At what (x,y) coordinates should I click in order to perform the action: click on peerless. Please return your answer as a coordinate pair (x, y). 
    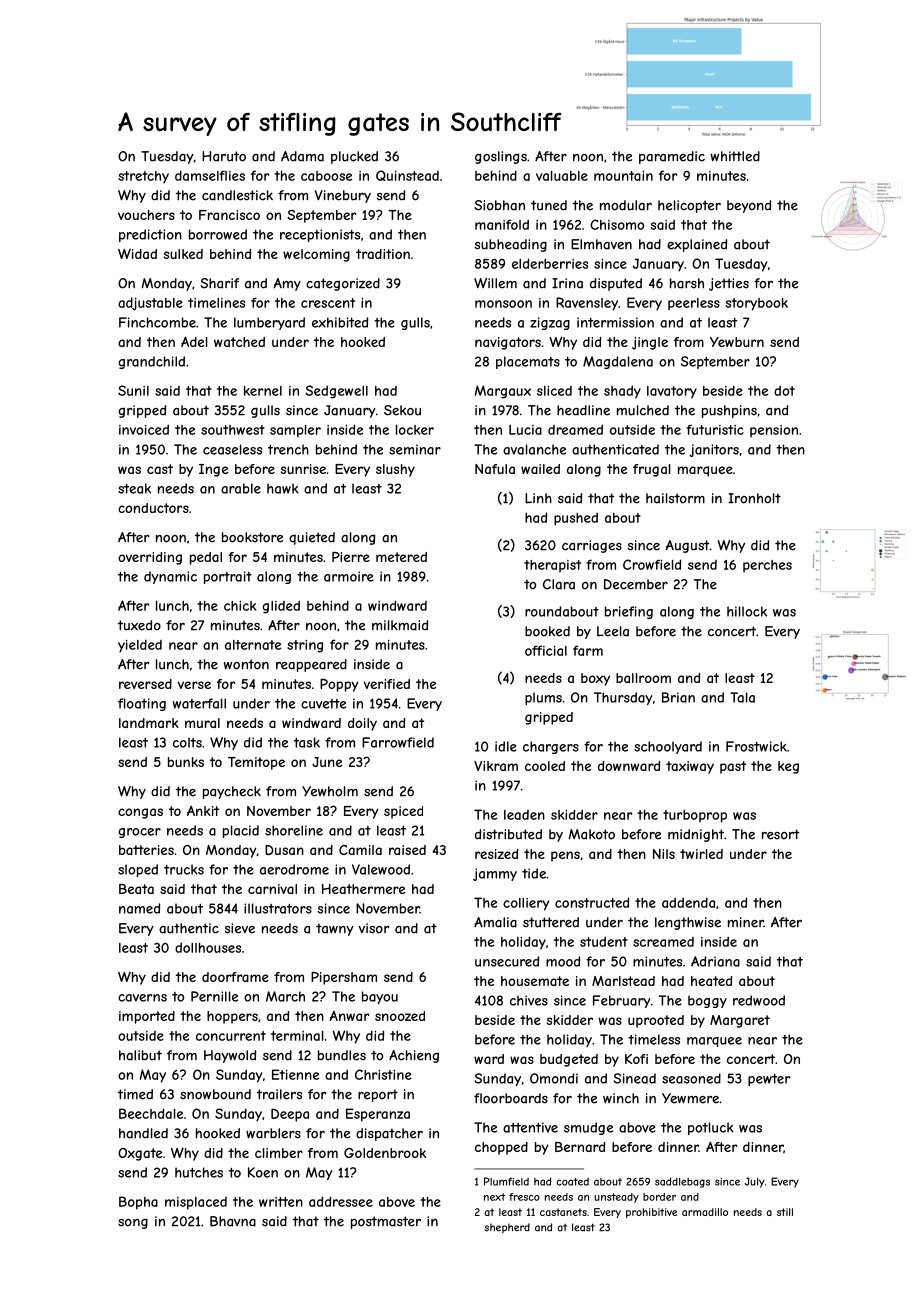
    Looking at the image, I should click on (694, 304).
